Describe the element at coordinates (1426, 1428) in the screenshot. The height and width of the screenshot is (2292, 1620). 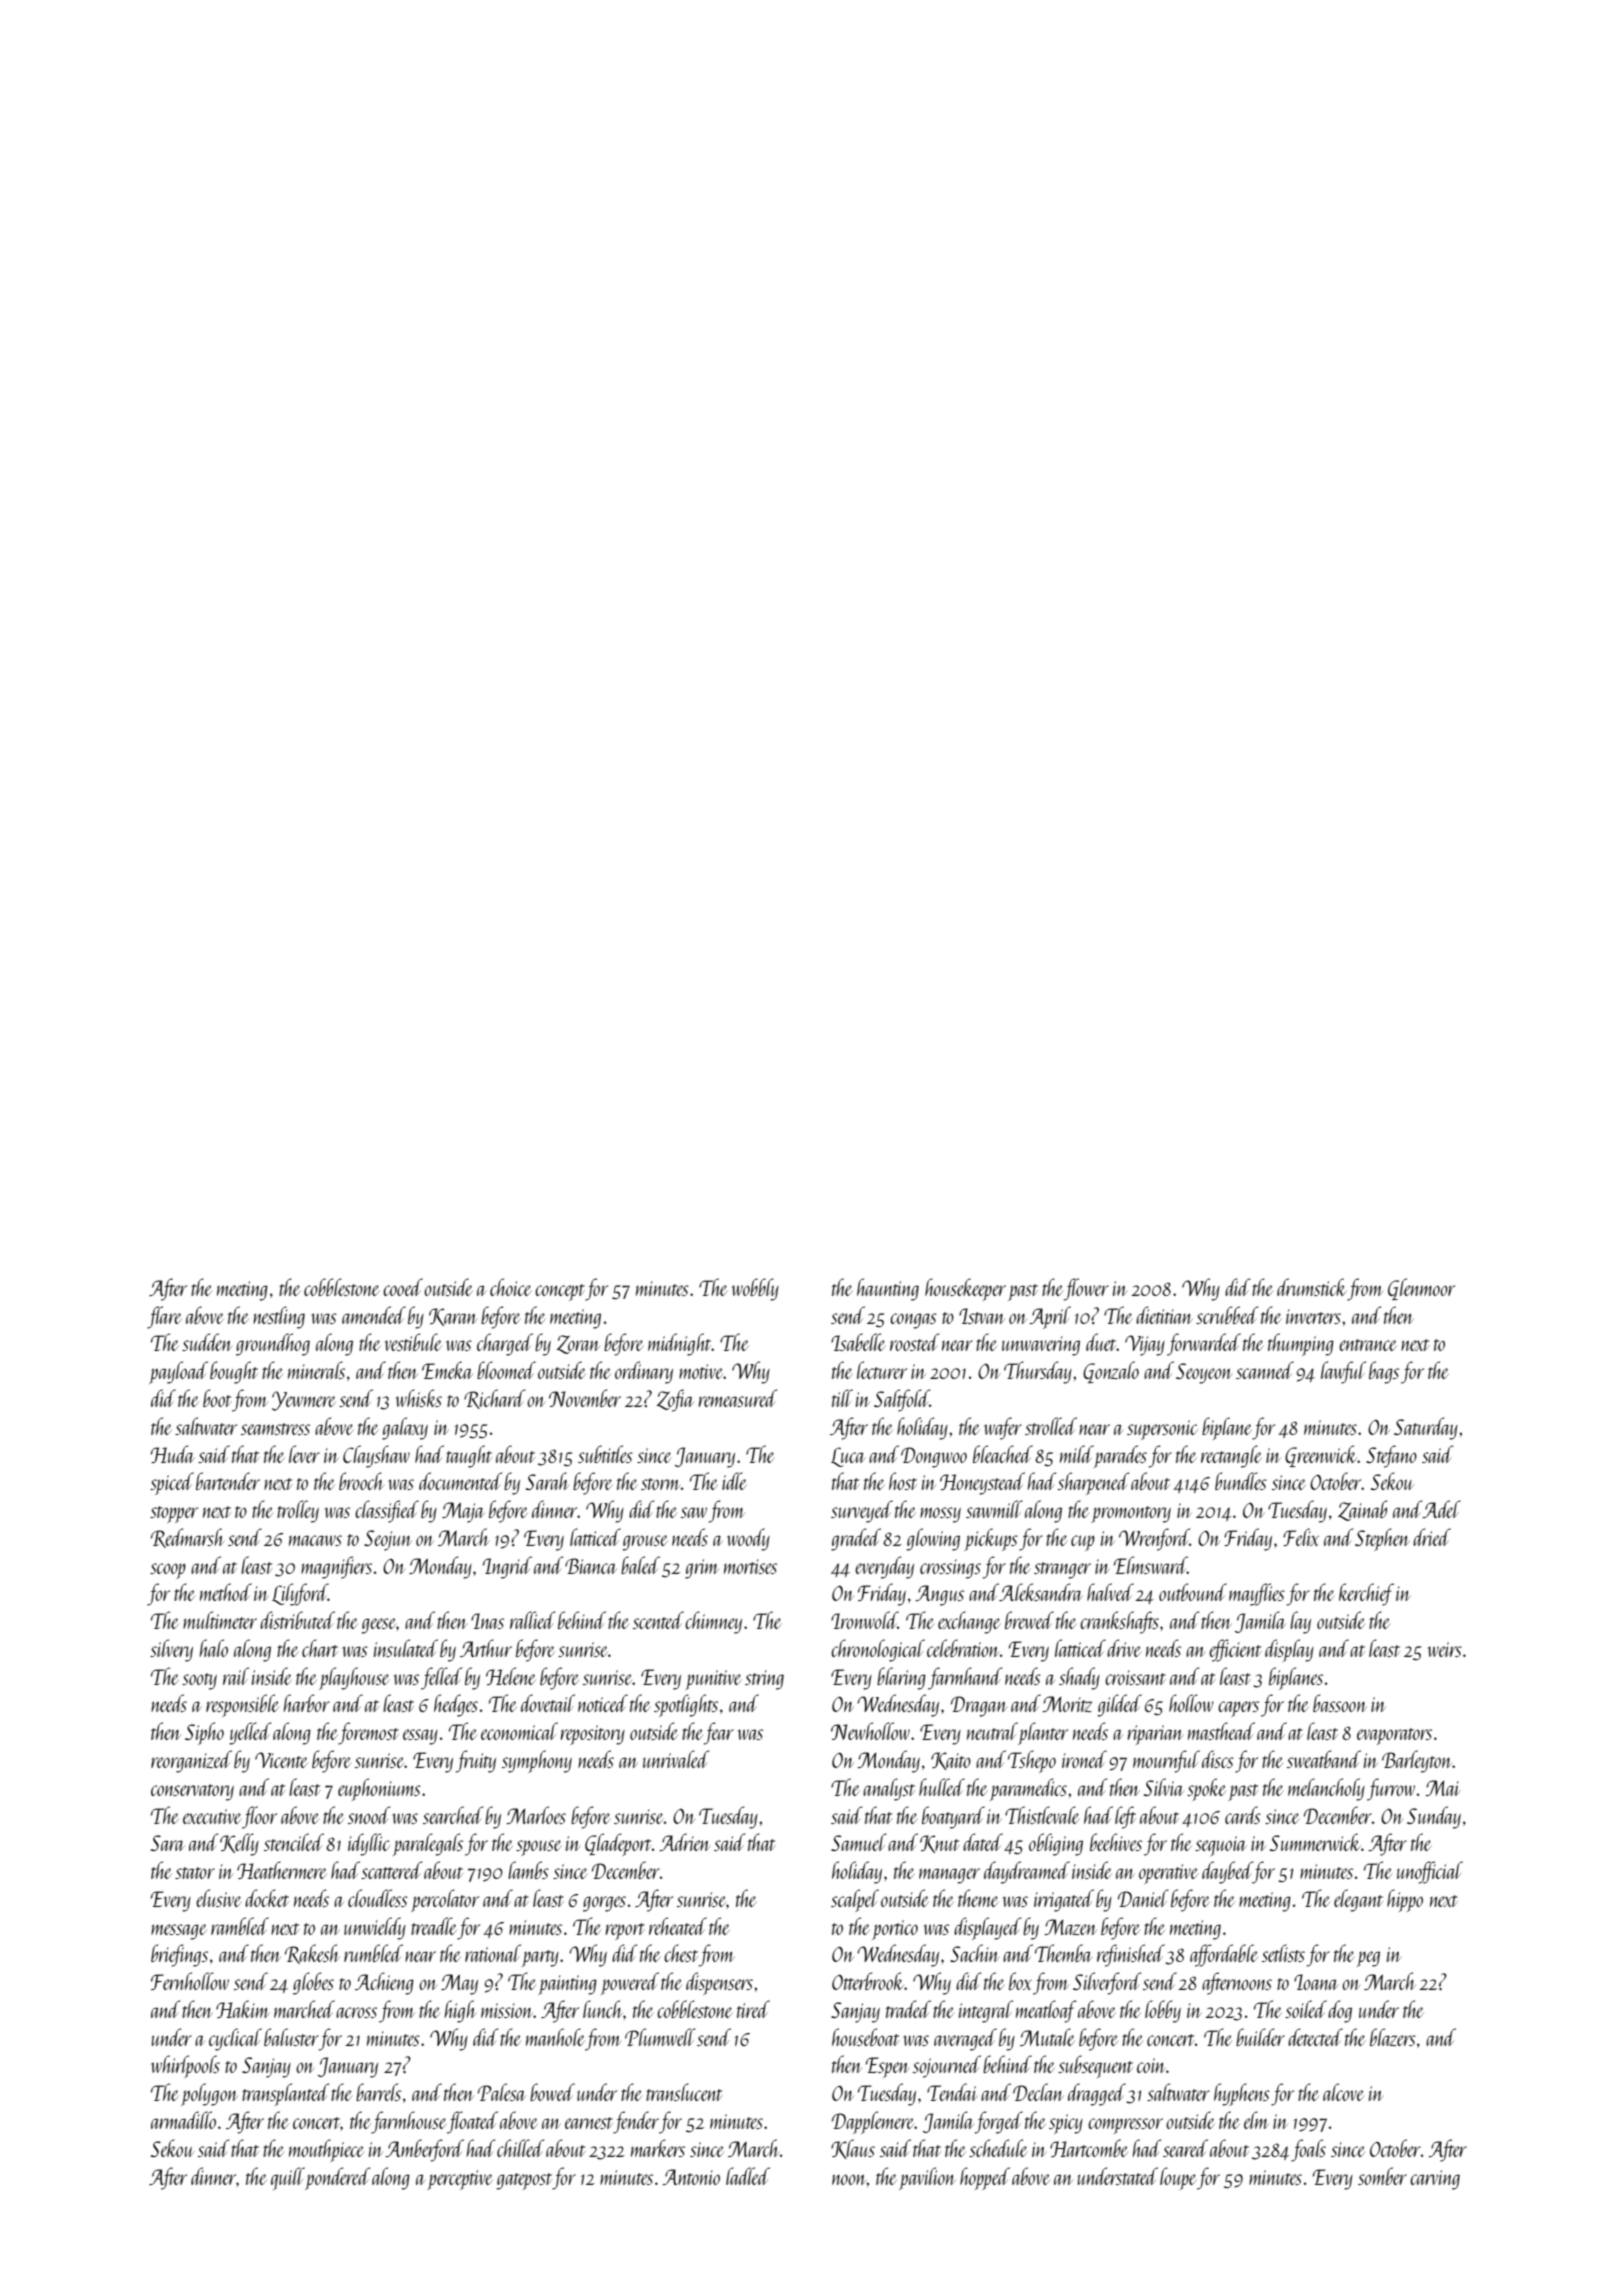
I see `Saturday` at that location.
